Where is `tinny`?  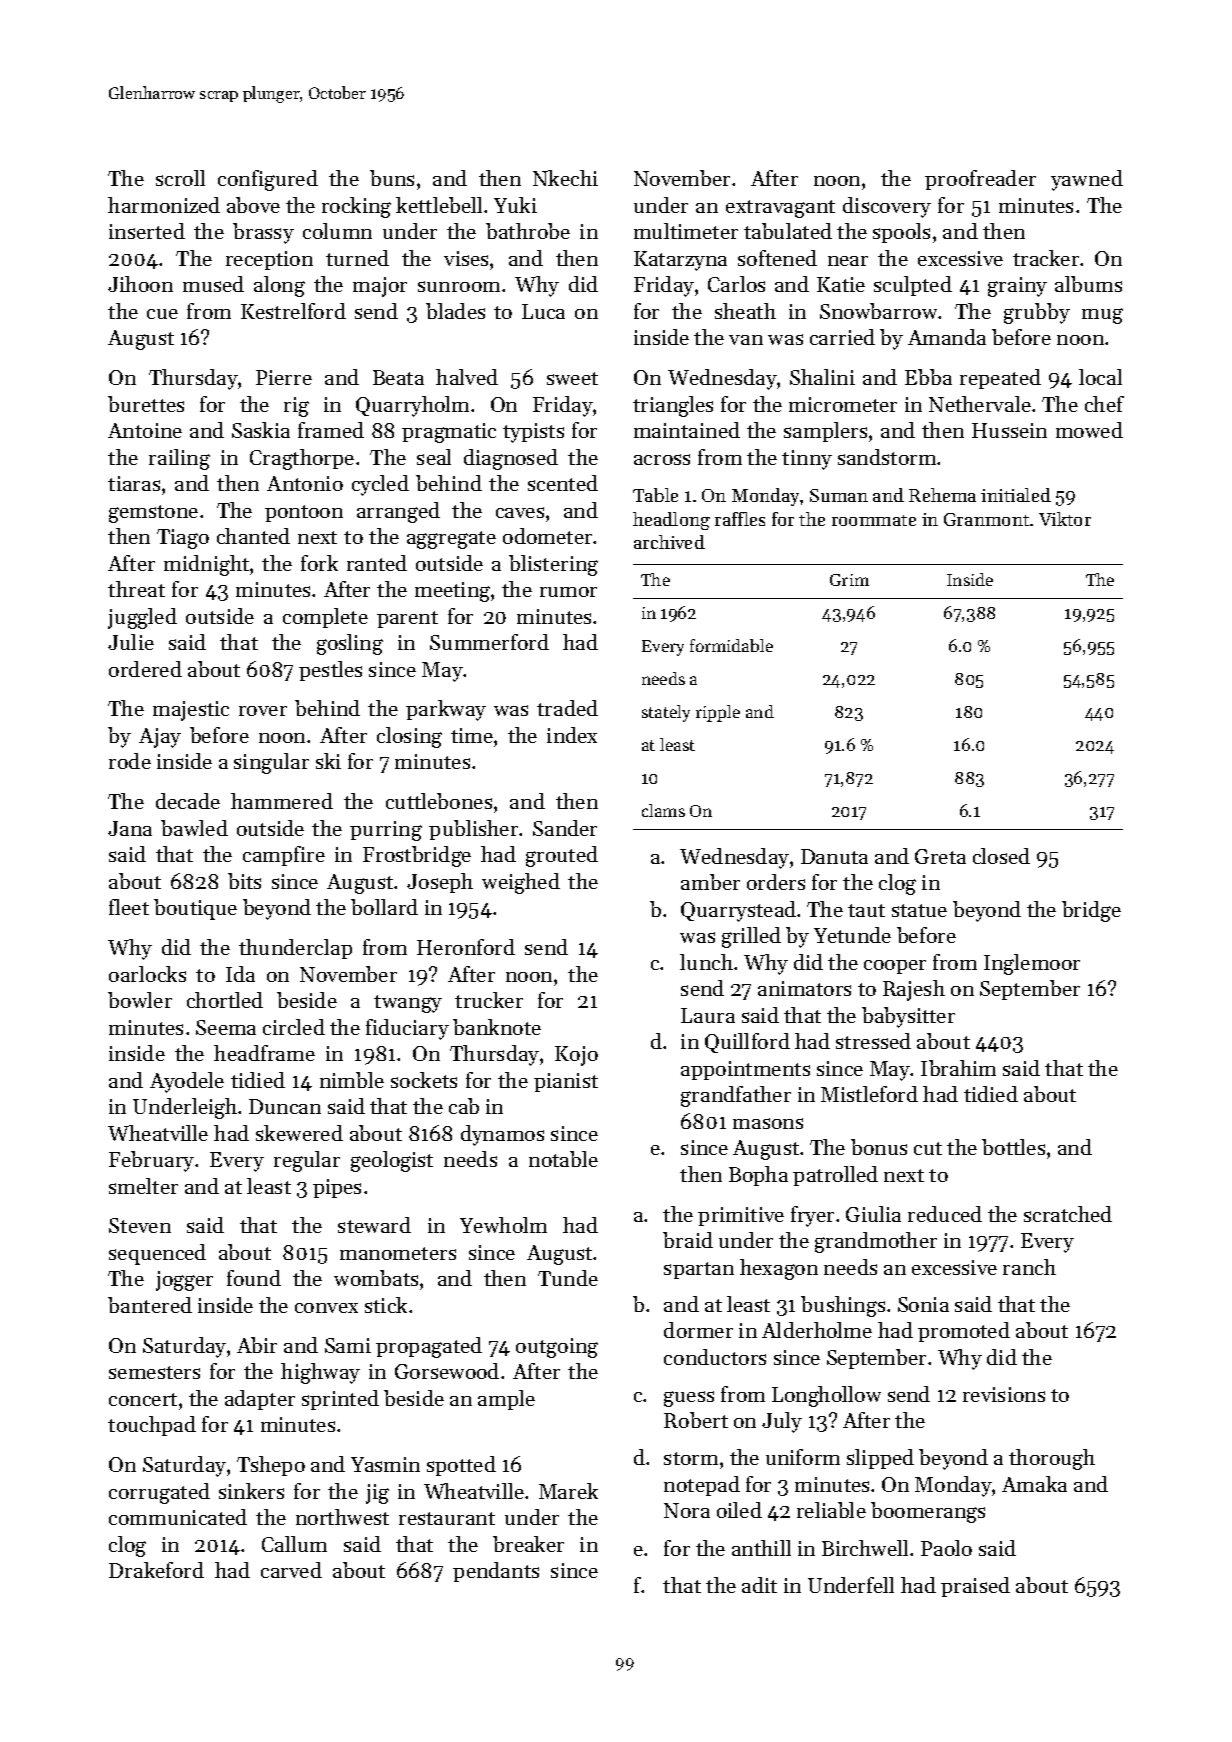
tinny is located at coordinates (807, 460).
